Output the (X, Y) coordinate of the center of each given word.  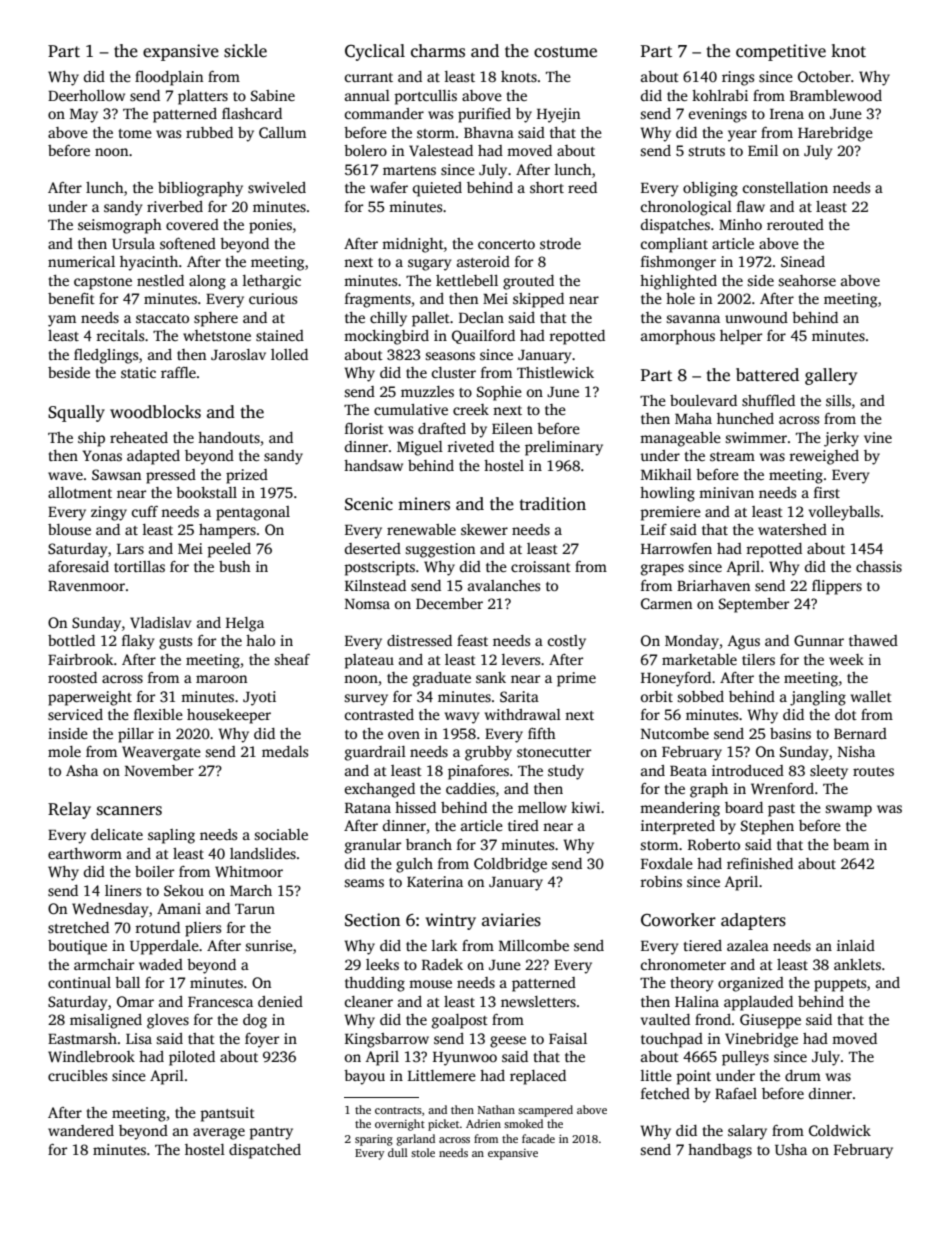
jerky (841, 439)
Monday (692, 642)
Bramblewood (836, 95)
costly (567, 642)
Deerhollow (86, 95)
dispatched (265, 1151)
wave (65, 476)
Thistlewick (555, 372)
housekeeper (229, 716)
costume (565, 52)
